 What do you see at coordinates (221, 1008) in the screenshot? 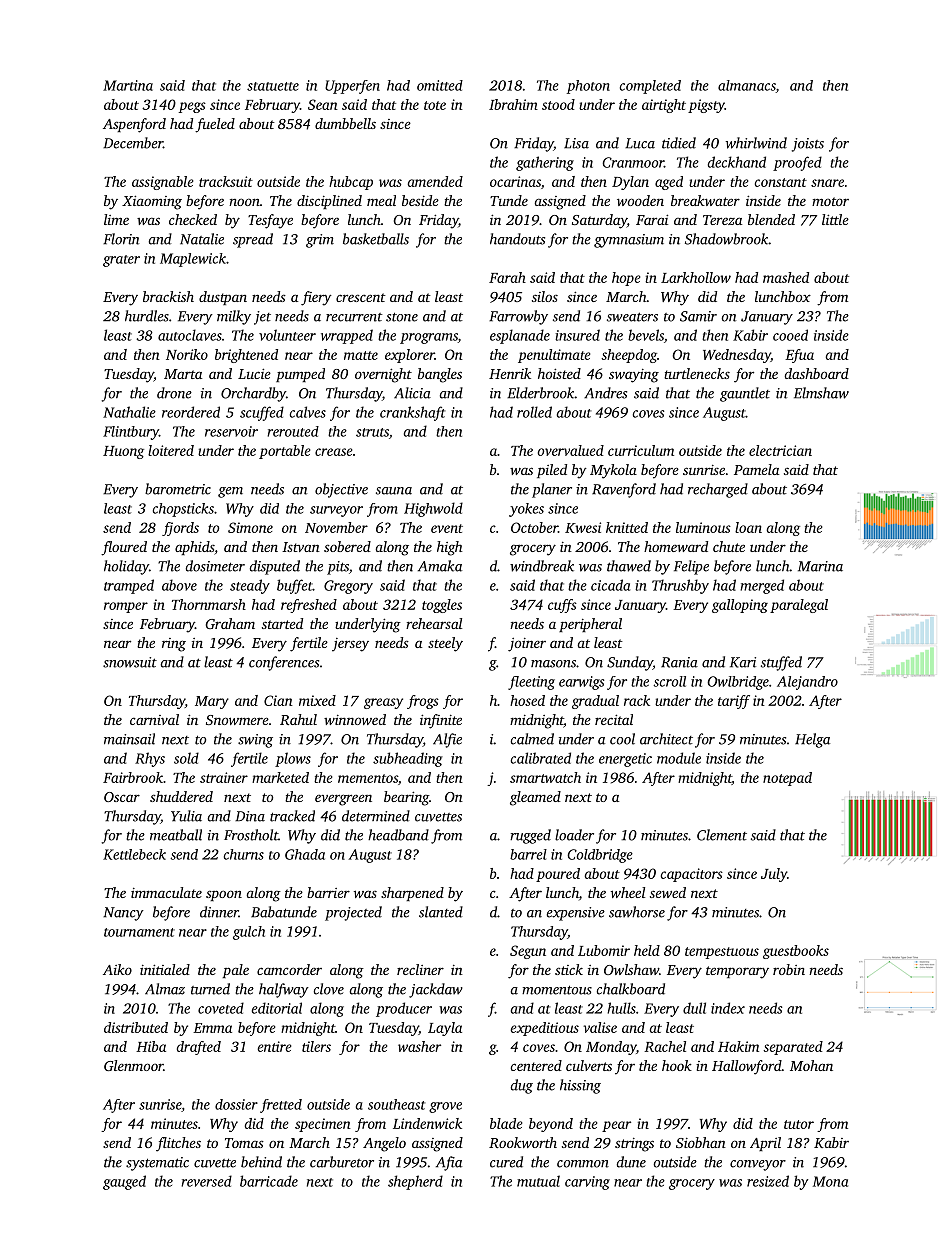
I see `coveted` at bounding box center [221, 1008].
